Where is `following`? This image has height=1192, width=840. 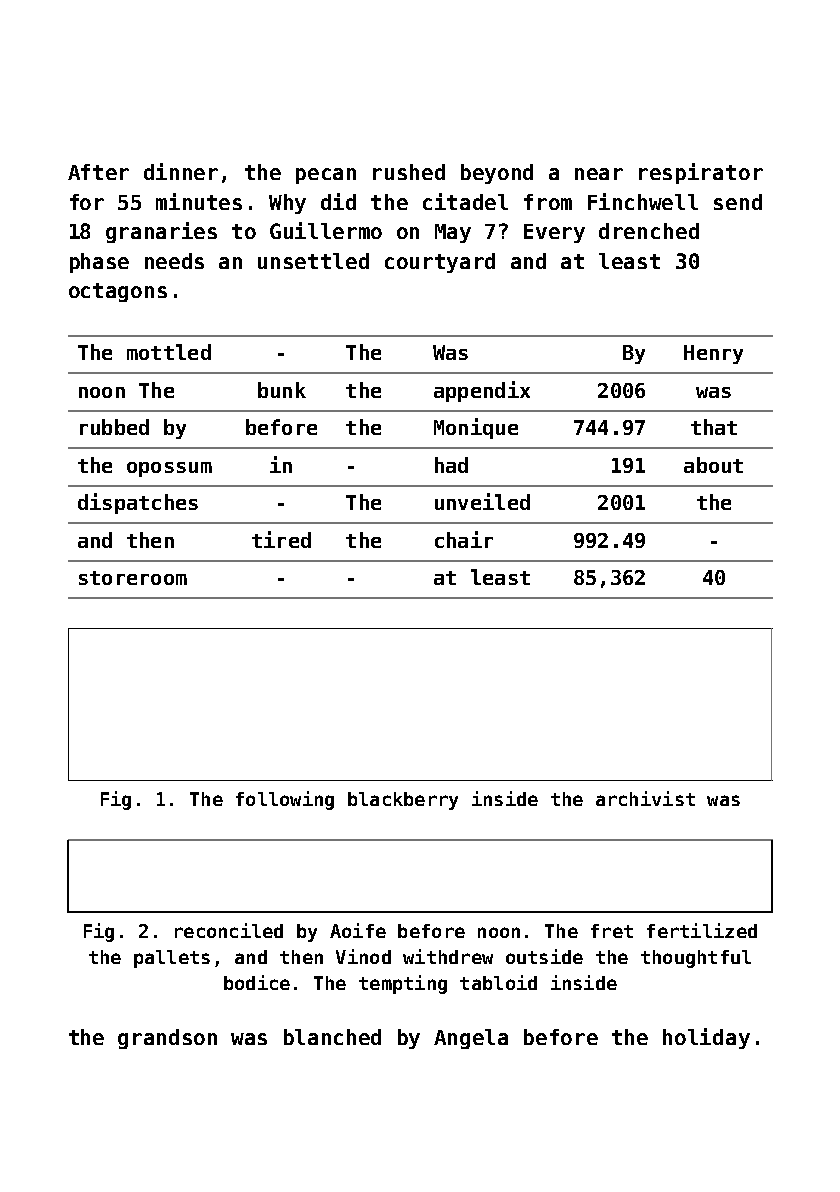 following is located at coordinates (285, 800).
